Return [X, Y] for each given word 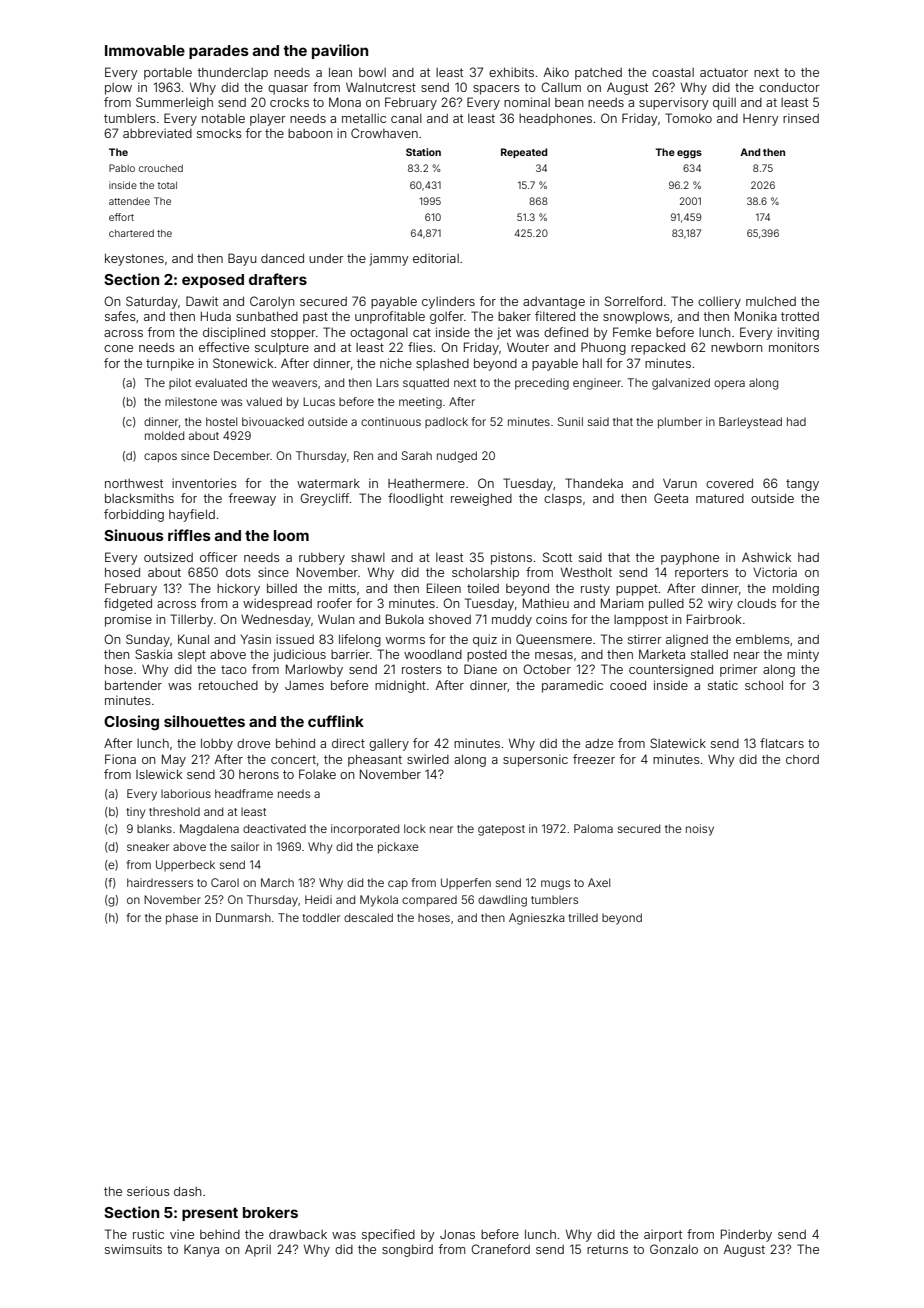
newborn [736, 347]
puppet [637, 590]
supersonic [535, 760]
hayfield [192, 515]
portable [168, 74]
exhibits [511, 72]
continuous [391, 421]
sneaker [148, 846]
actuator [724, 72]
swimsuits [133, 1249]
